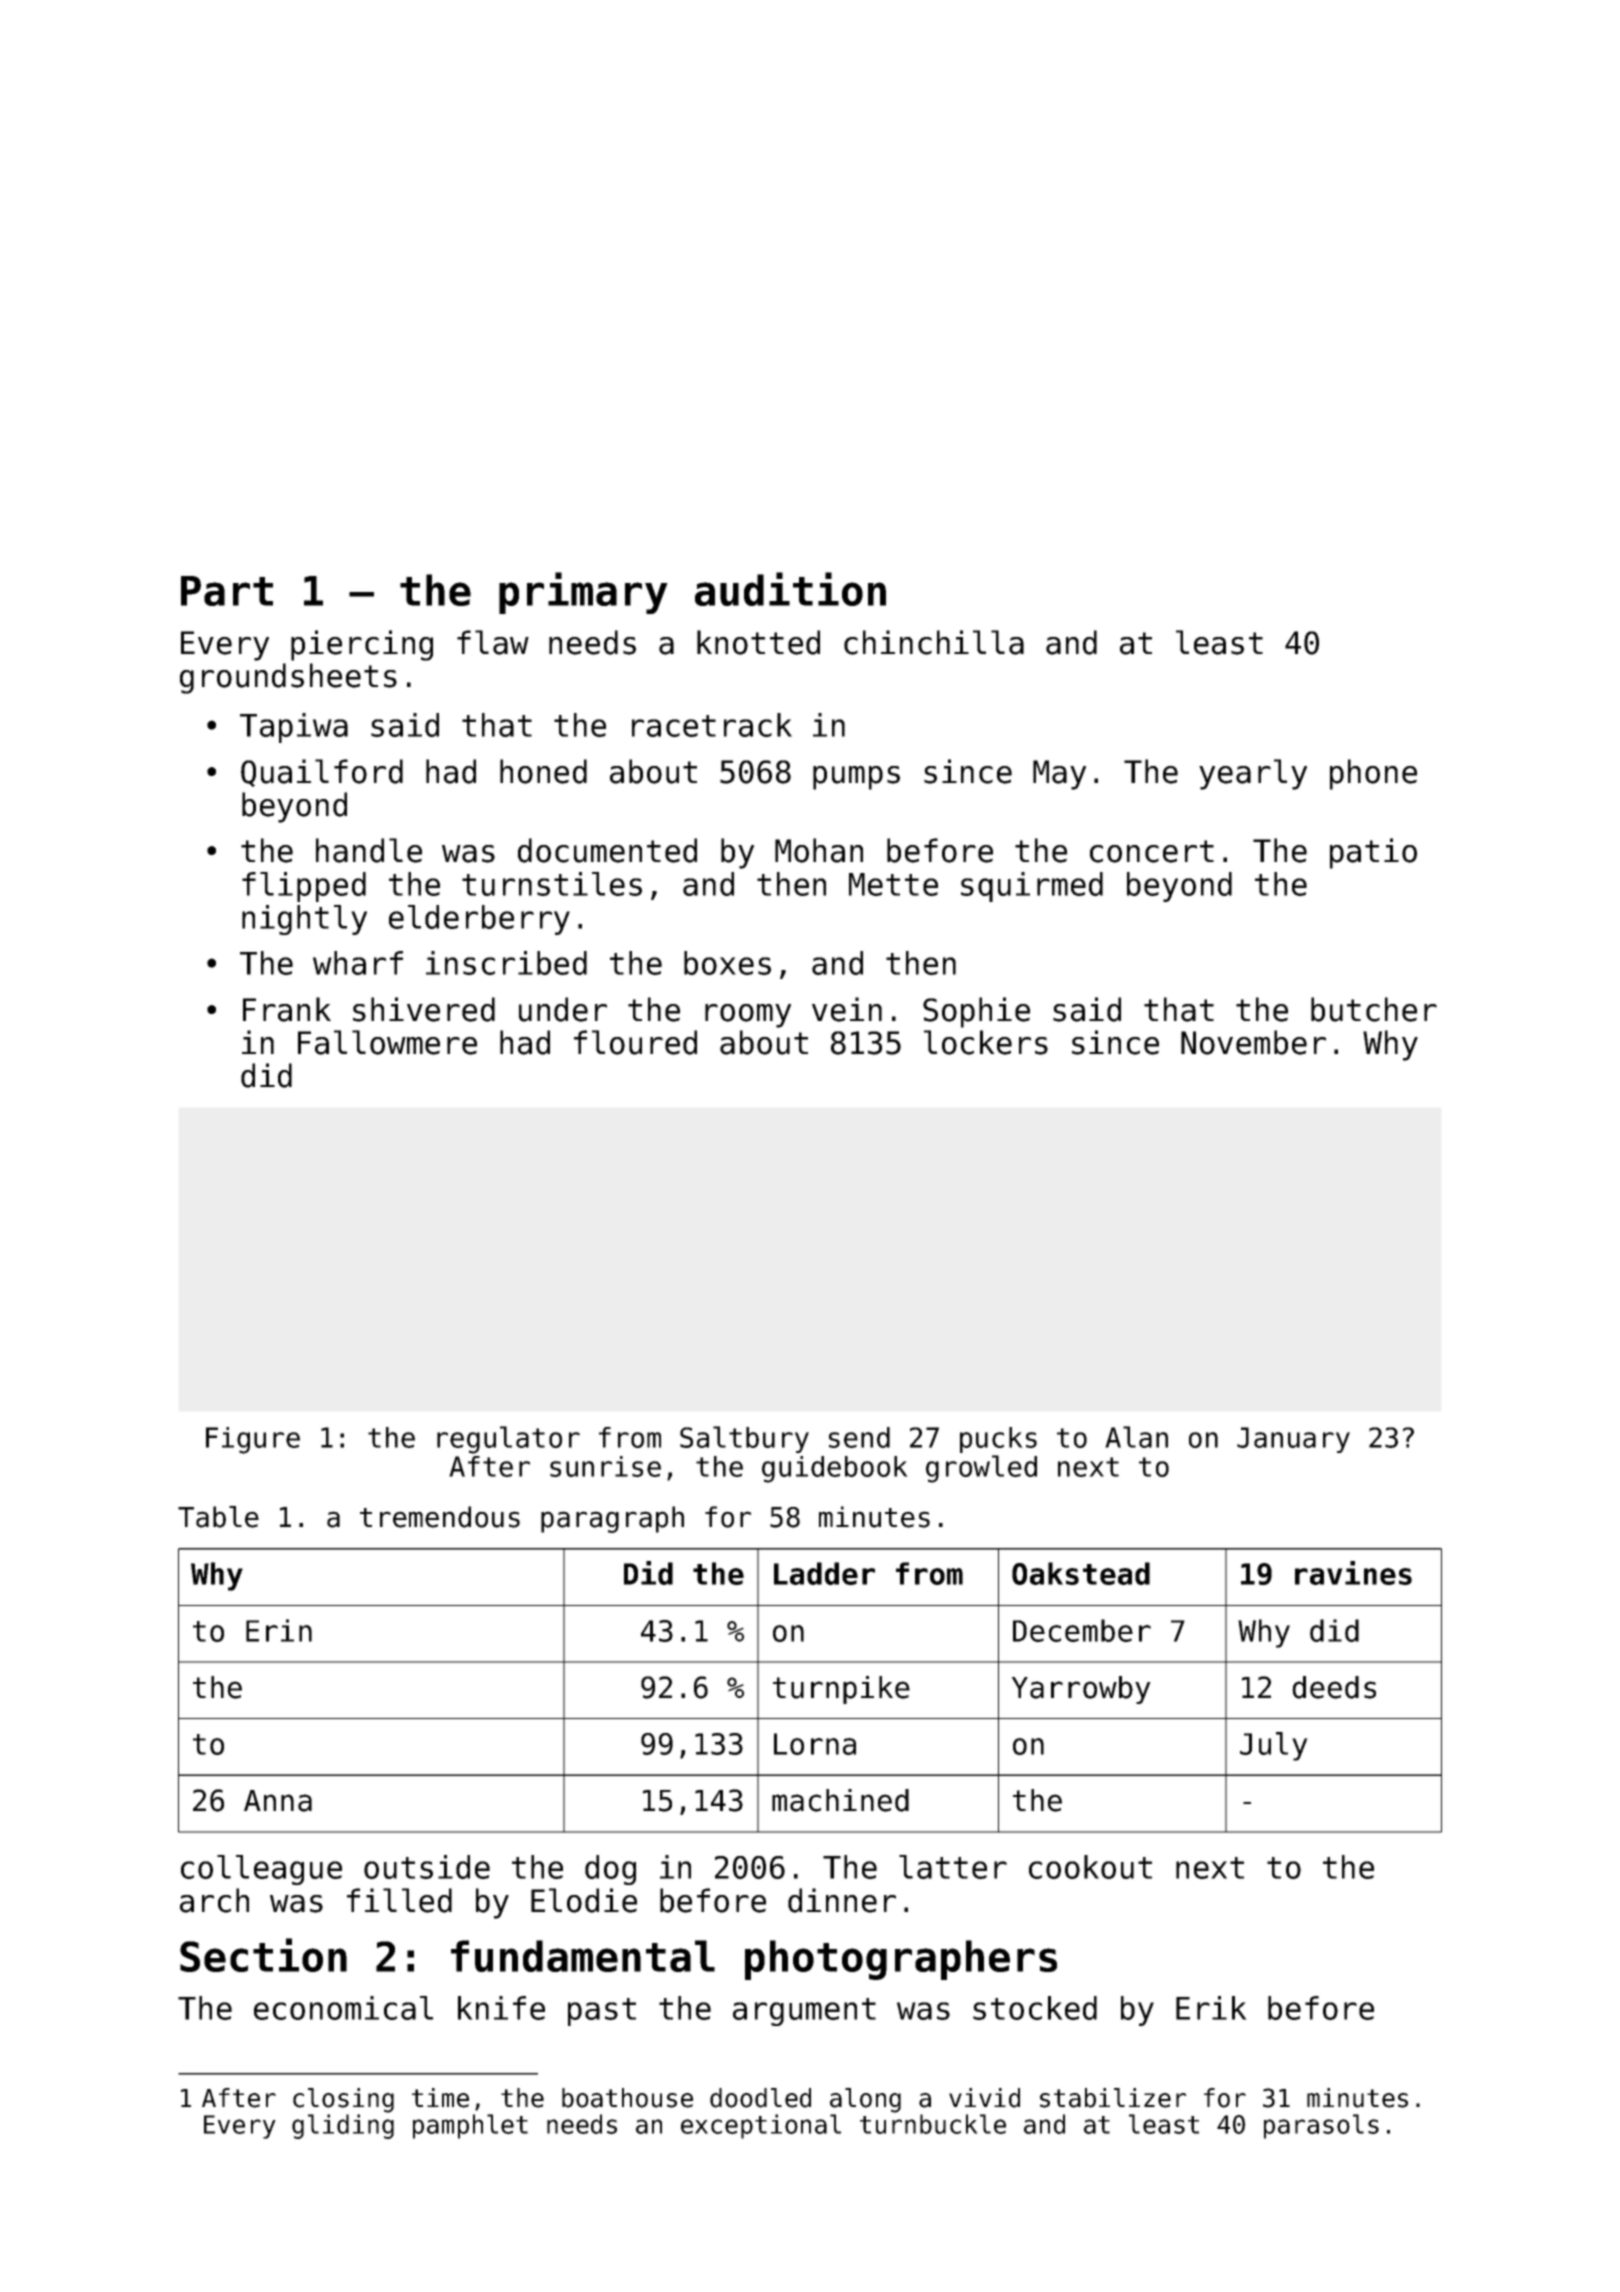  What do you see at coordinates (1293, 1440) in the screenshot?
I see `January` at bounding box center [1293, 1440].
